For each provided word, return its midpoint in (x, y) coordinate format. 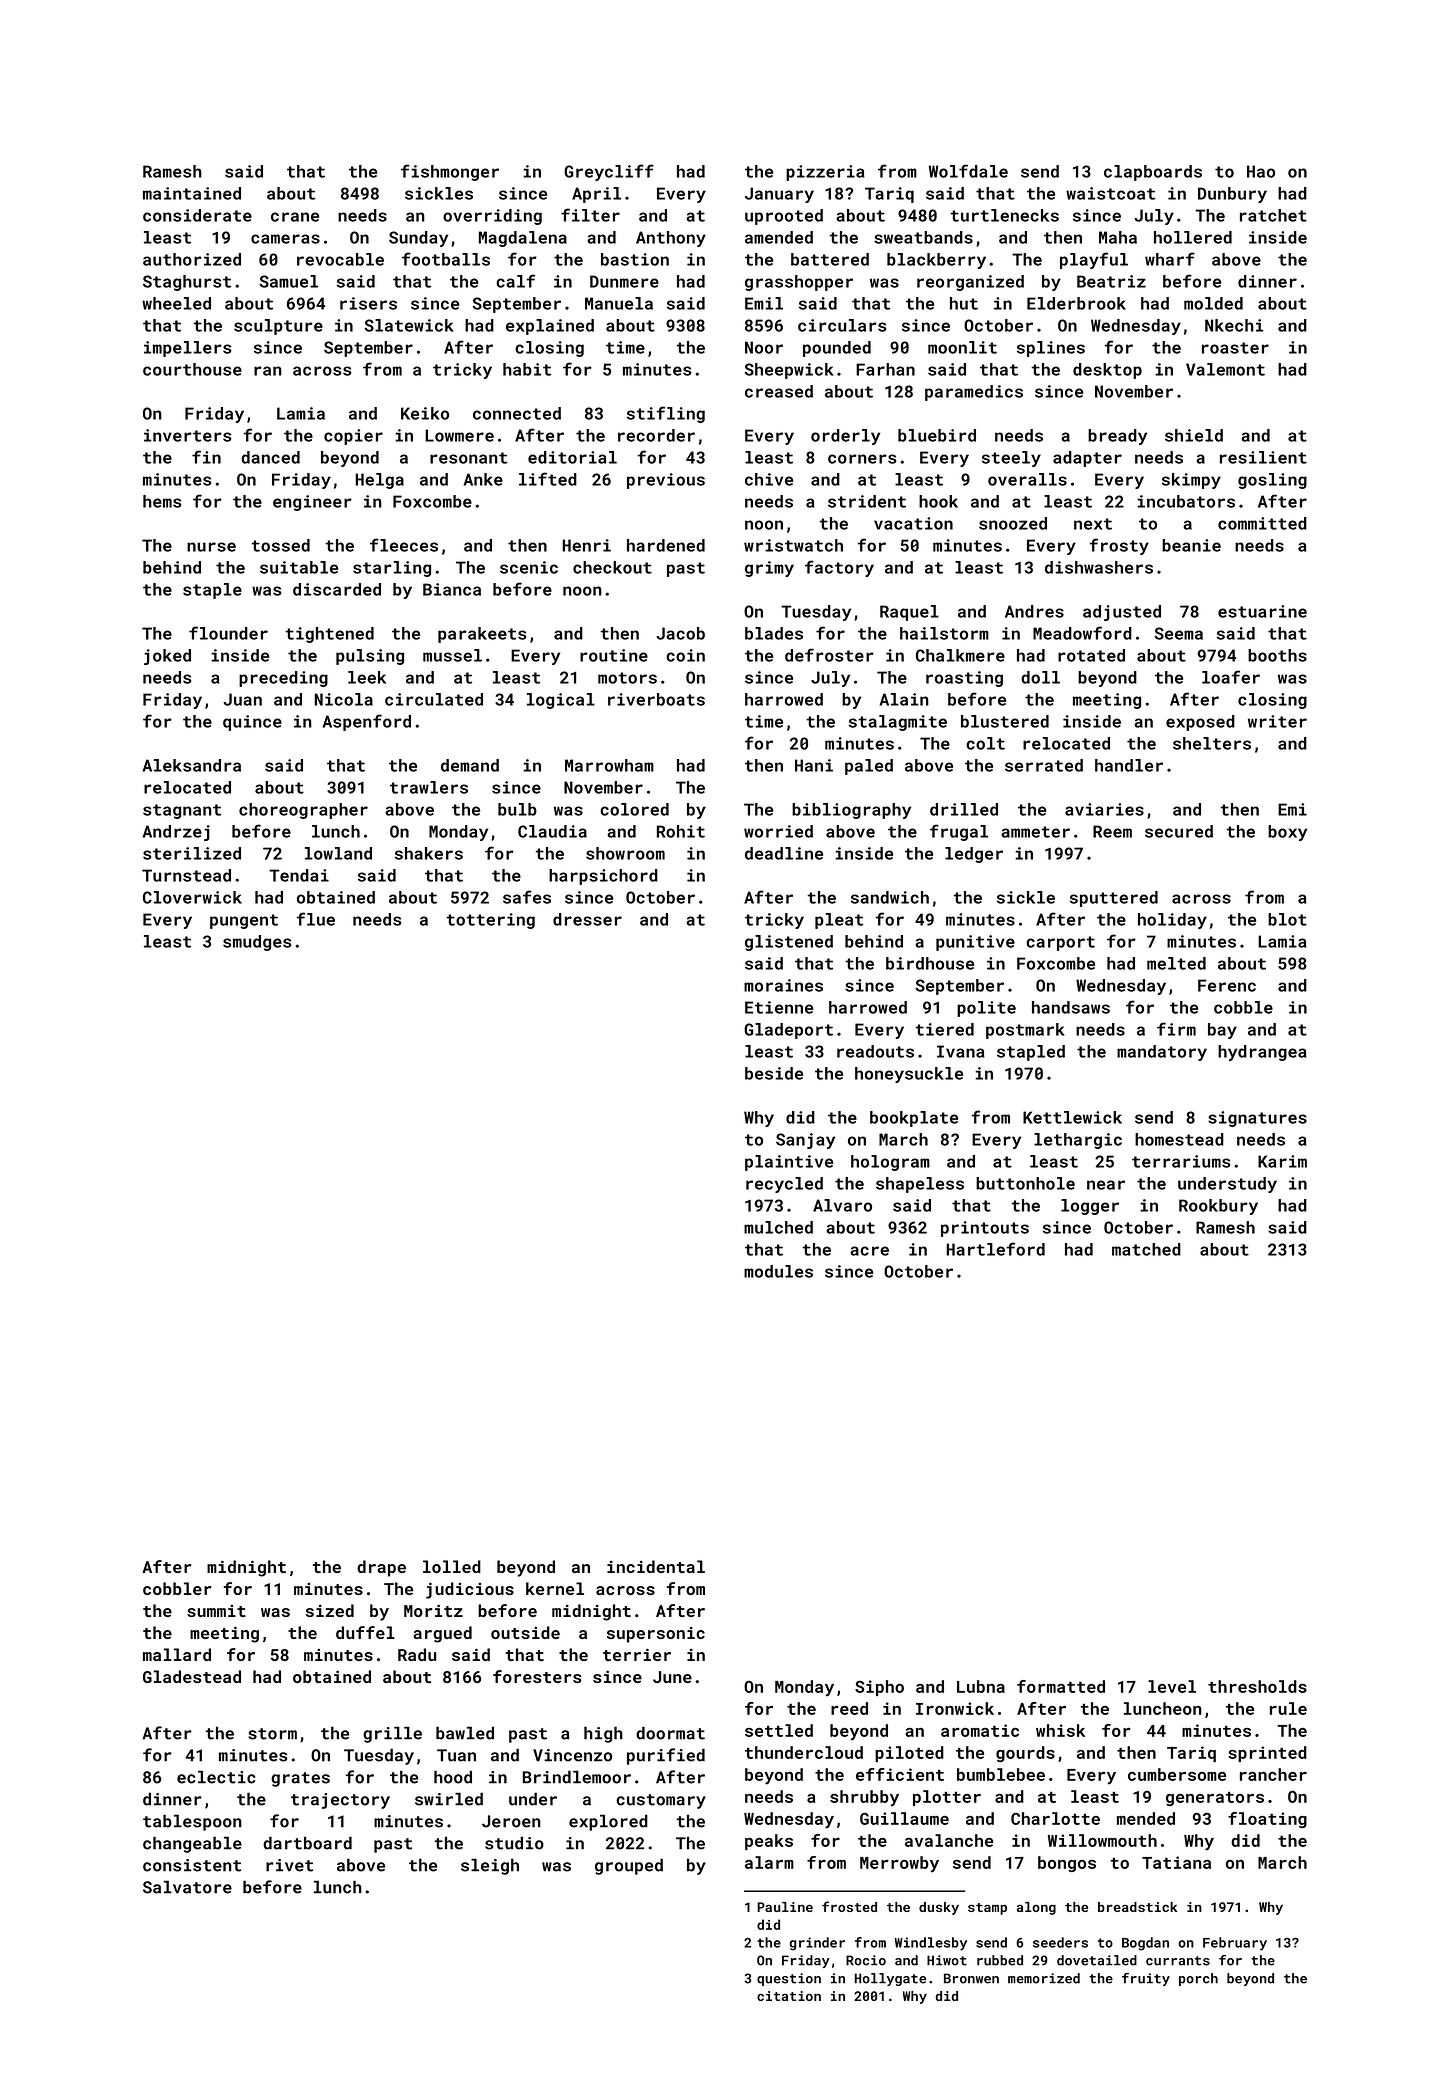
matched (1146, 1249)
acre (869, 1251)
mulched (778, 1227)
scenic (529, 567)
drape (381, 1568)
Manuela (619, 303)
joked (167, 657)
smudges (257, 943)
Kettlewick (1072, 1117)
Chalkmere (960, 655)
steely (1011, 459)
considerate (197, 215)
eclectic (216, 1777)
